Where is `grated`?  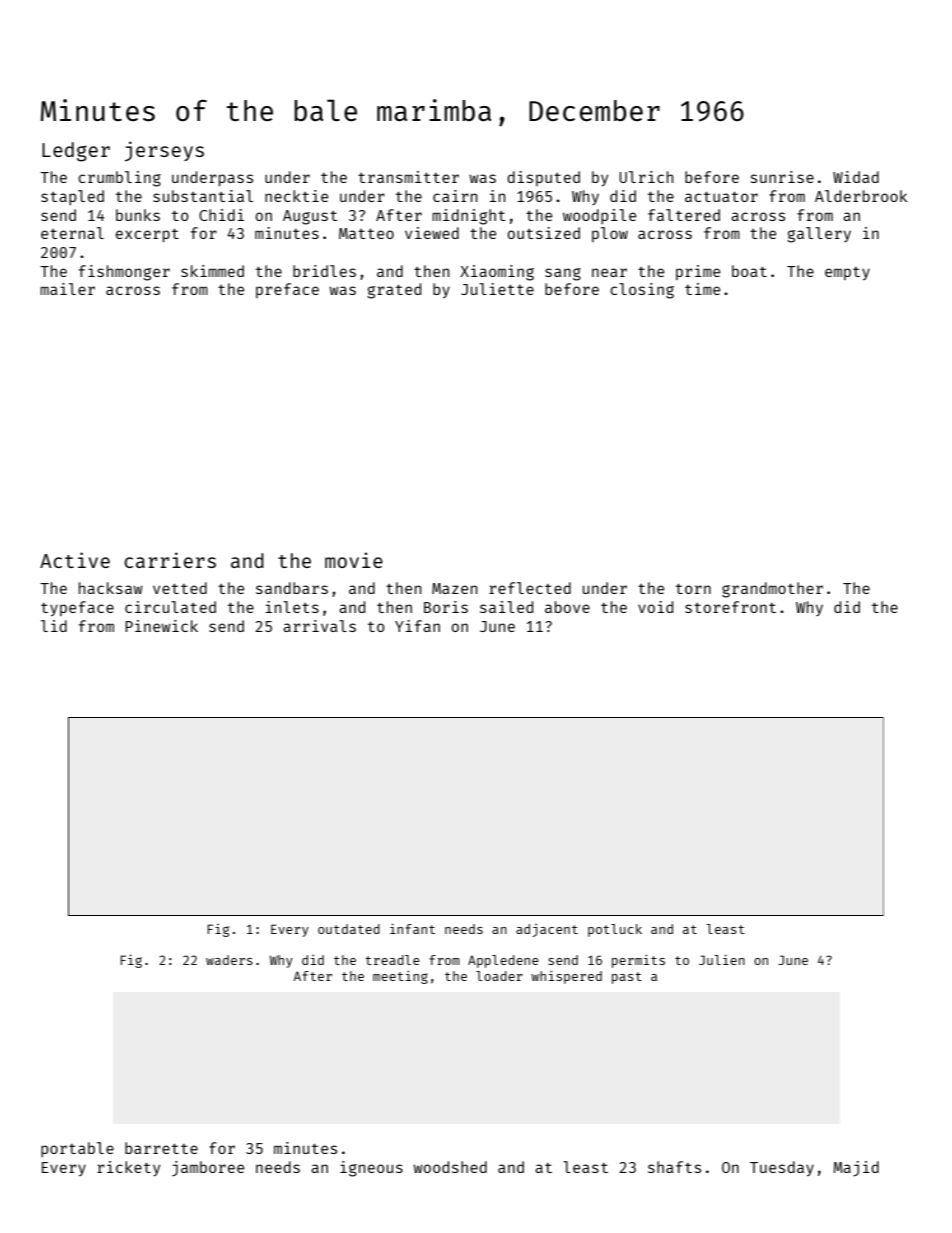 grated is located at coordinates (394, 291).
